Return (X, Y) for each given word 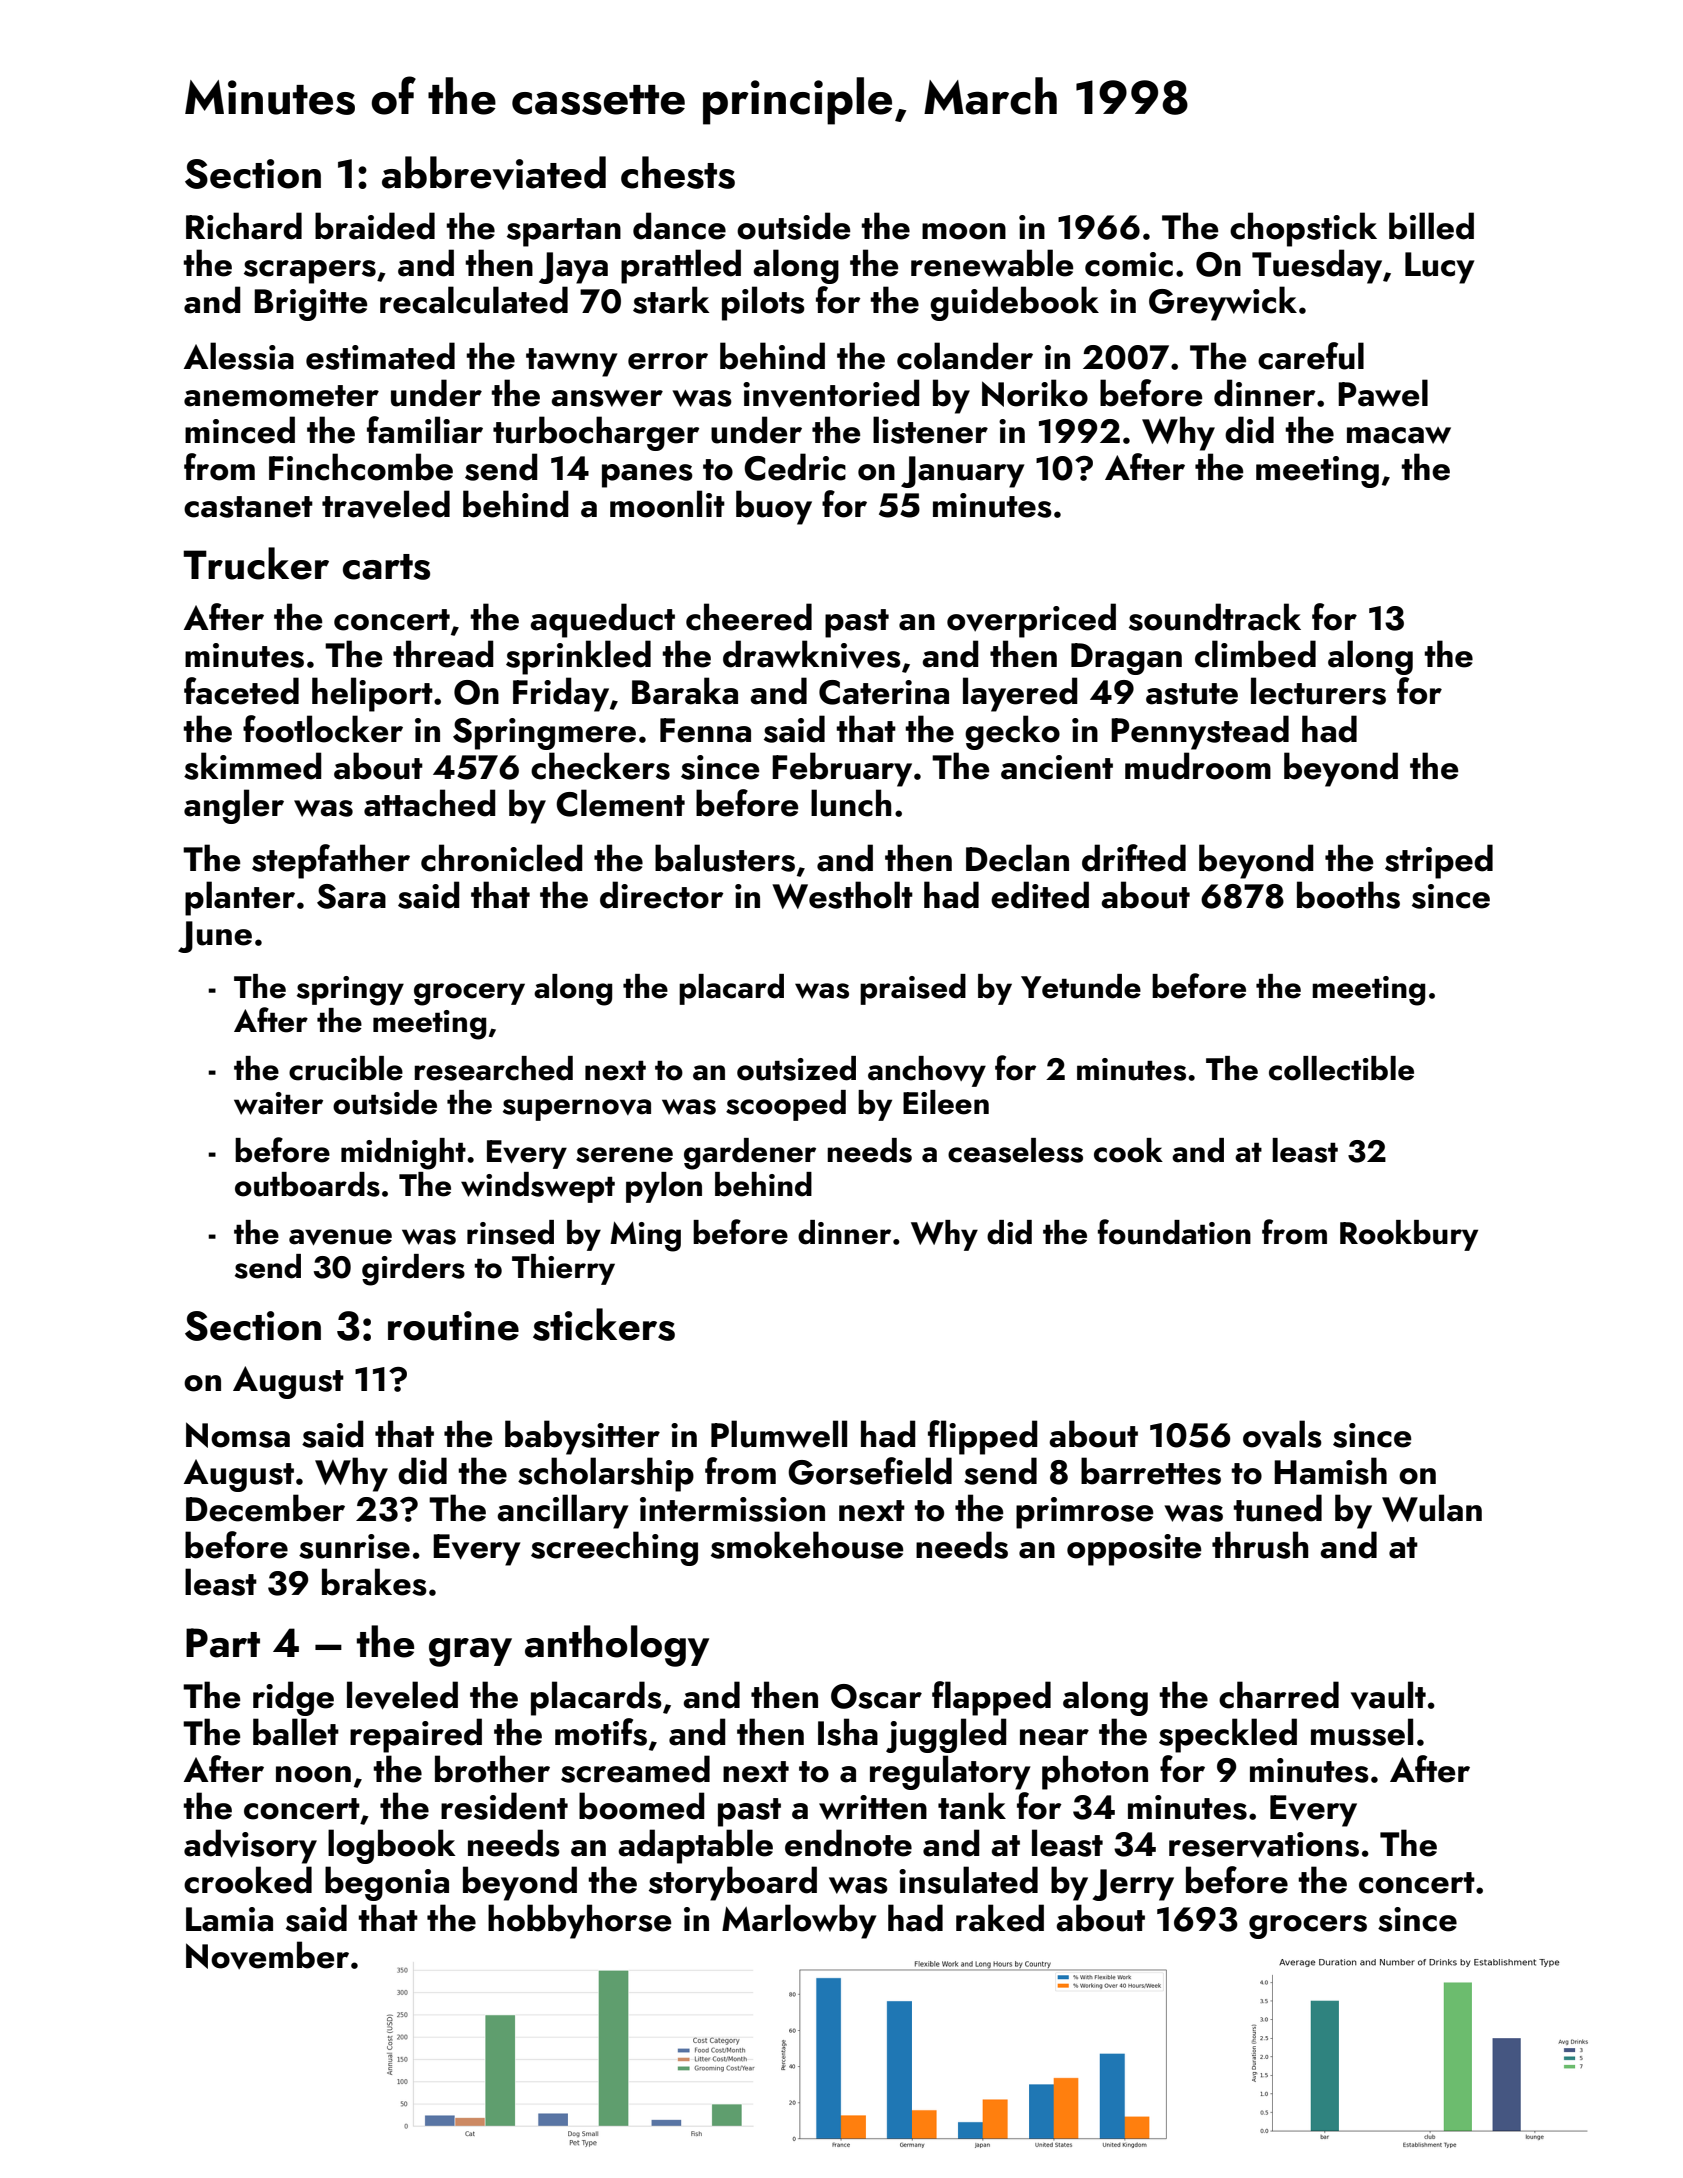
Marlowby (799, 1921)
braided (375, 226)
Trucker (256, 563)
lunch (851, 803)
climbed (1255, 654)
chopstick (1303, 229)
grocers (1308, 1927)
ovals (1282, 1434)
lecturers (1318, 691)
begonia (387, 1883)
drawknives (812, 654)
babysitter (582, 1437)
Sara (351, 896)
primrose (1085, 1513)
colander (965, 356)
